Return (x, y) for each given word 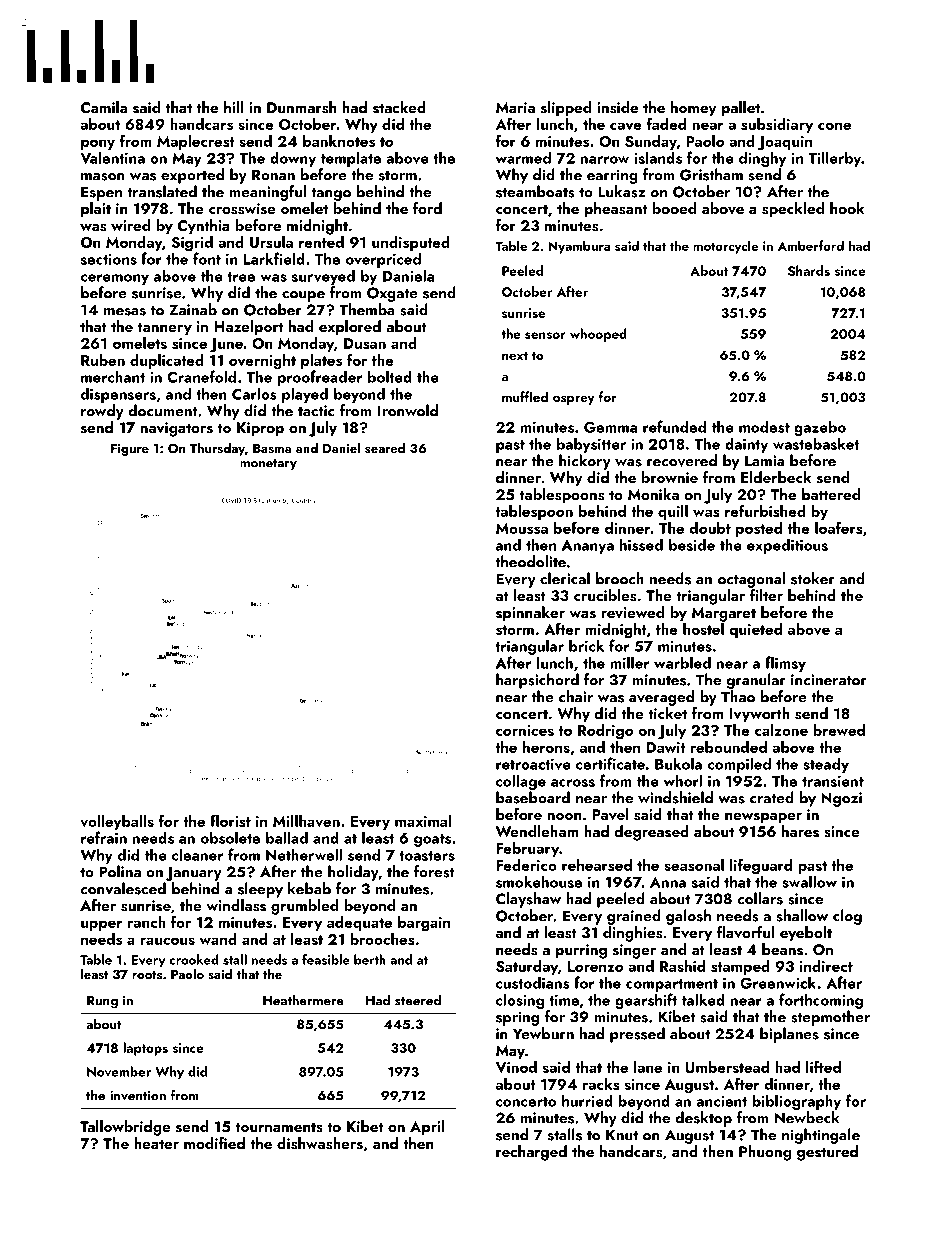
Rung (102, 1002)
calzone (781, 730)
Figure (130, 450)
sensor (545, 335)
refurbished (765, 510)
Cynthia (204, 227)
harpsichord (537, 681)
